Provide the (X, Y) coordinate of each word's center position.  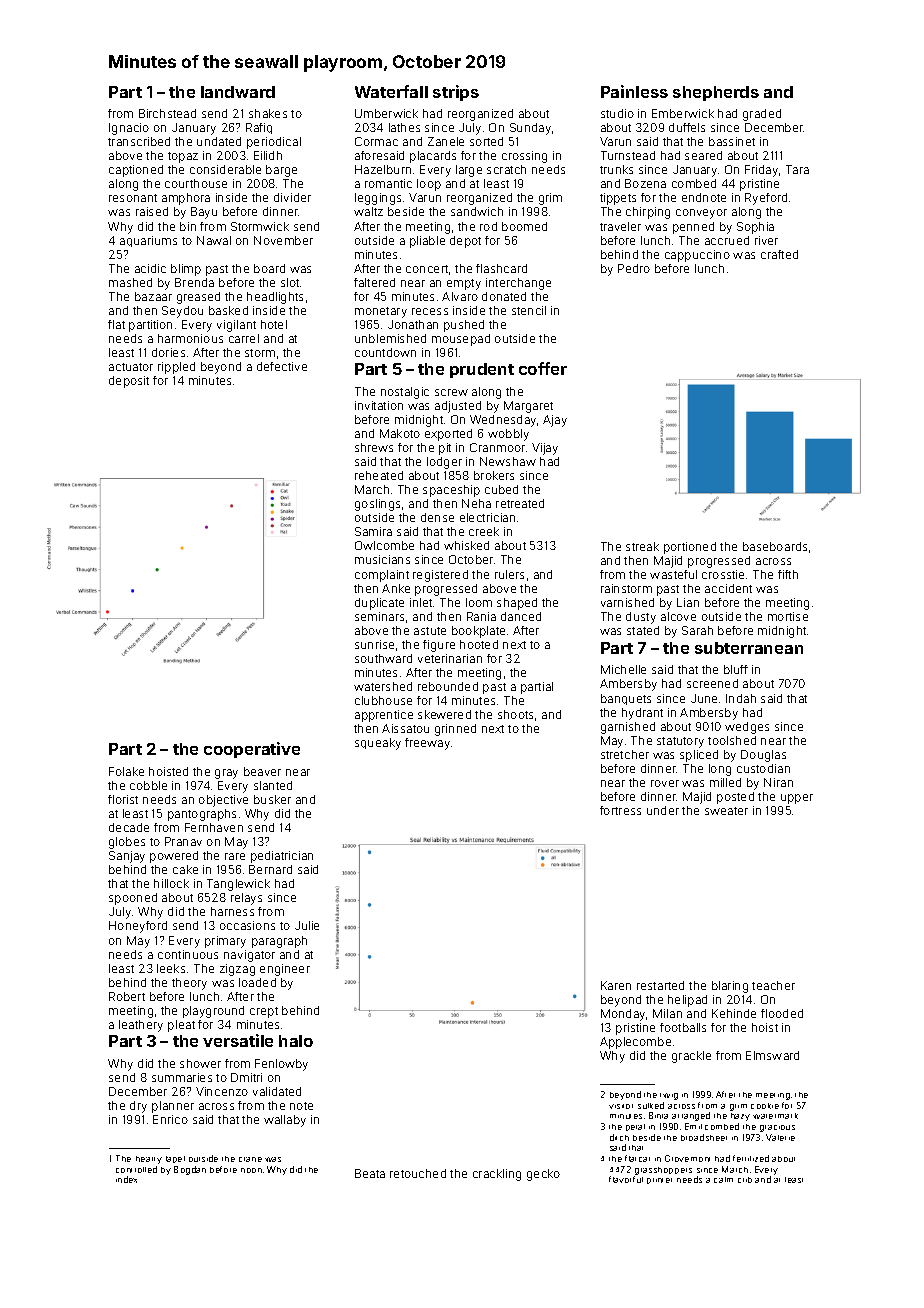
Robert (127, 996)
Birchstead (167, 113)
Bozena (645, 183)
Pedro (634, 268)
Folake (126, 771)
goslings (377, 505)
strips (456, 93)
